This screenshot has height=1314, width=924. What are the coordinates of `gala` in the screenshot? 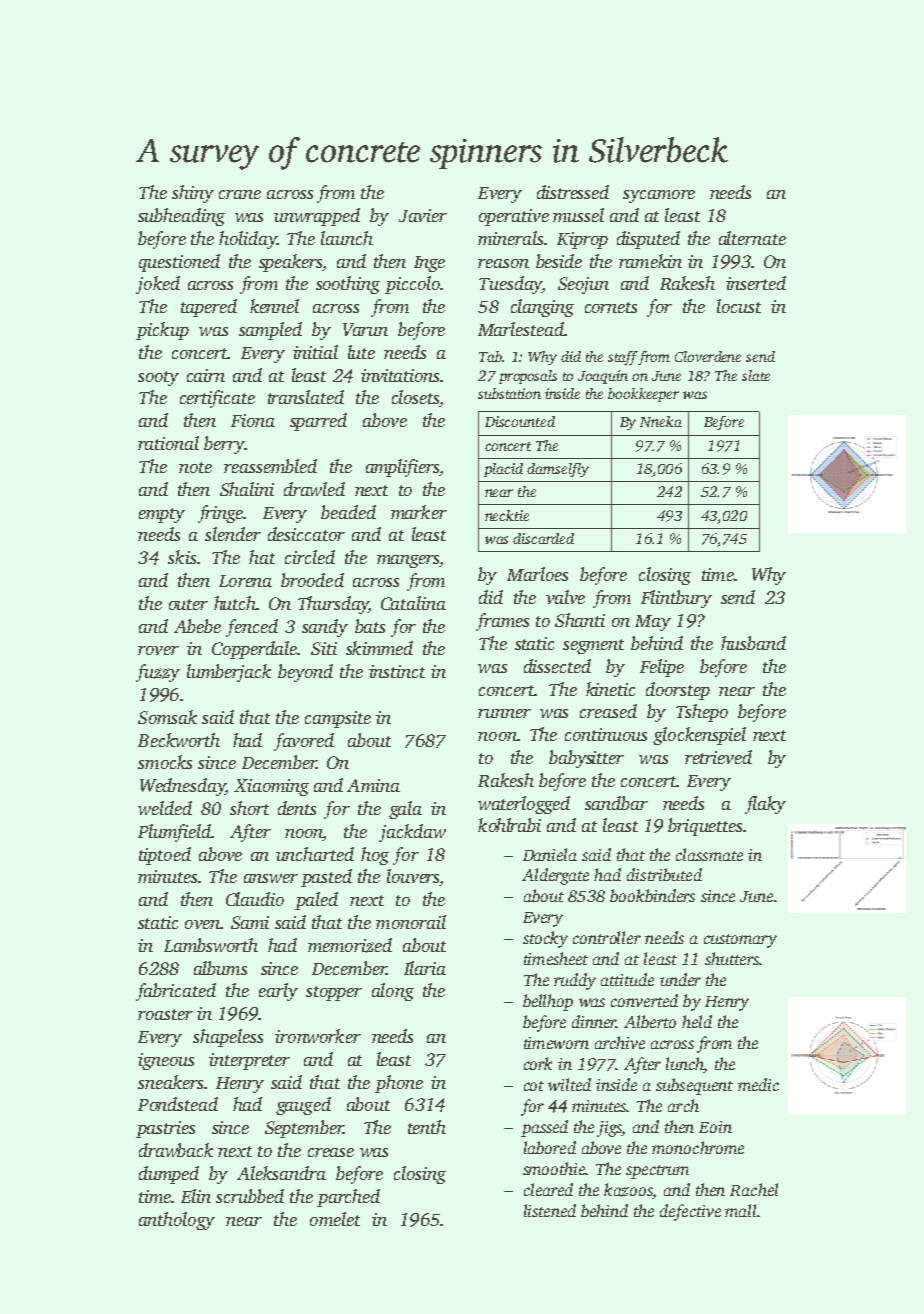 It's located at (405, 810).
